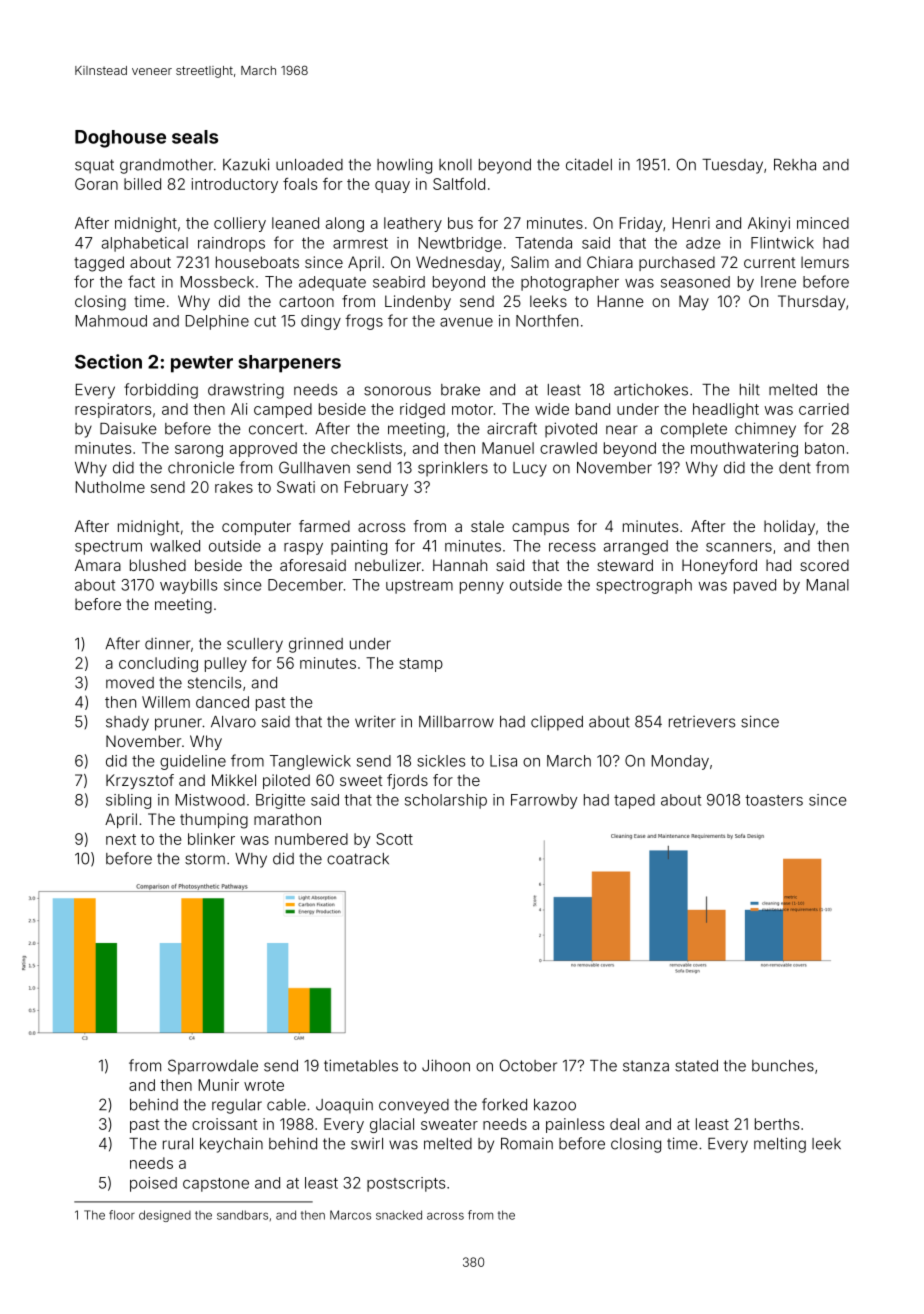 The image size is (924, 1314). Describe the element at coordinates (750, 389) in the screenshot. I see `hilt` at that location.
